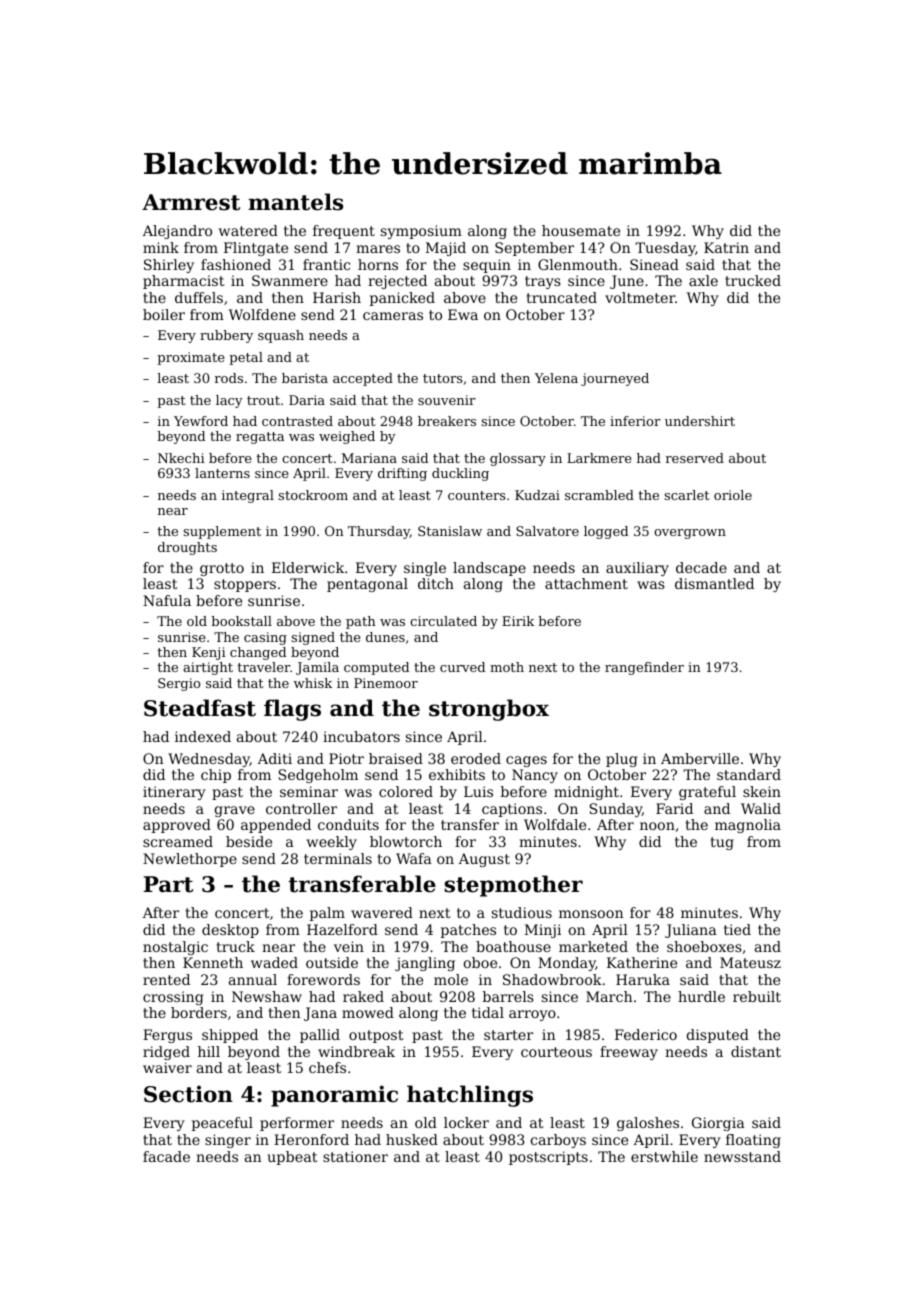 The width and height of the screenshot is (924, 1314). Describe the element at coordinates (326, 264) in the screenshot. I see `frantic` at that location.
